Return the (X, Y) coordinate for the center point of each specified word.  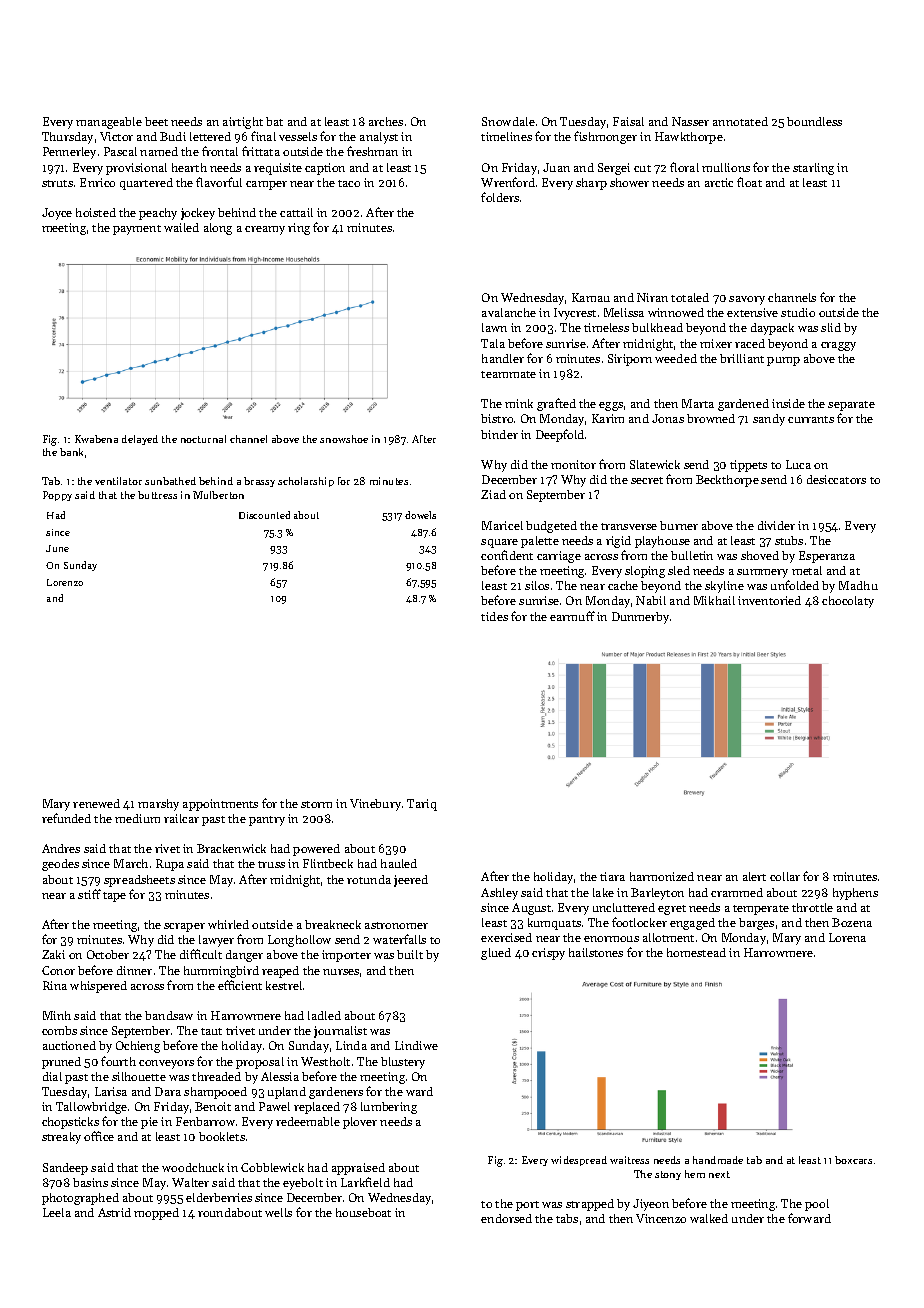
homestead (696, 952)
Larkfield (365, 1182)
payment (137, 230)
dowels (420, 515)
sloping (645, 572)
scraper (184, 927)
